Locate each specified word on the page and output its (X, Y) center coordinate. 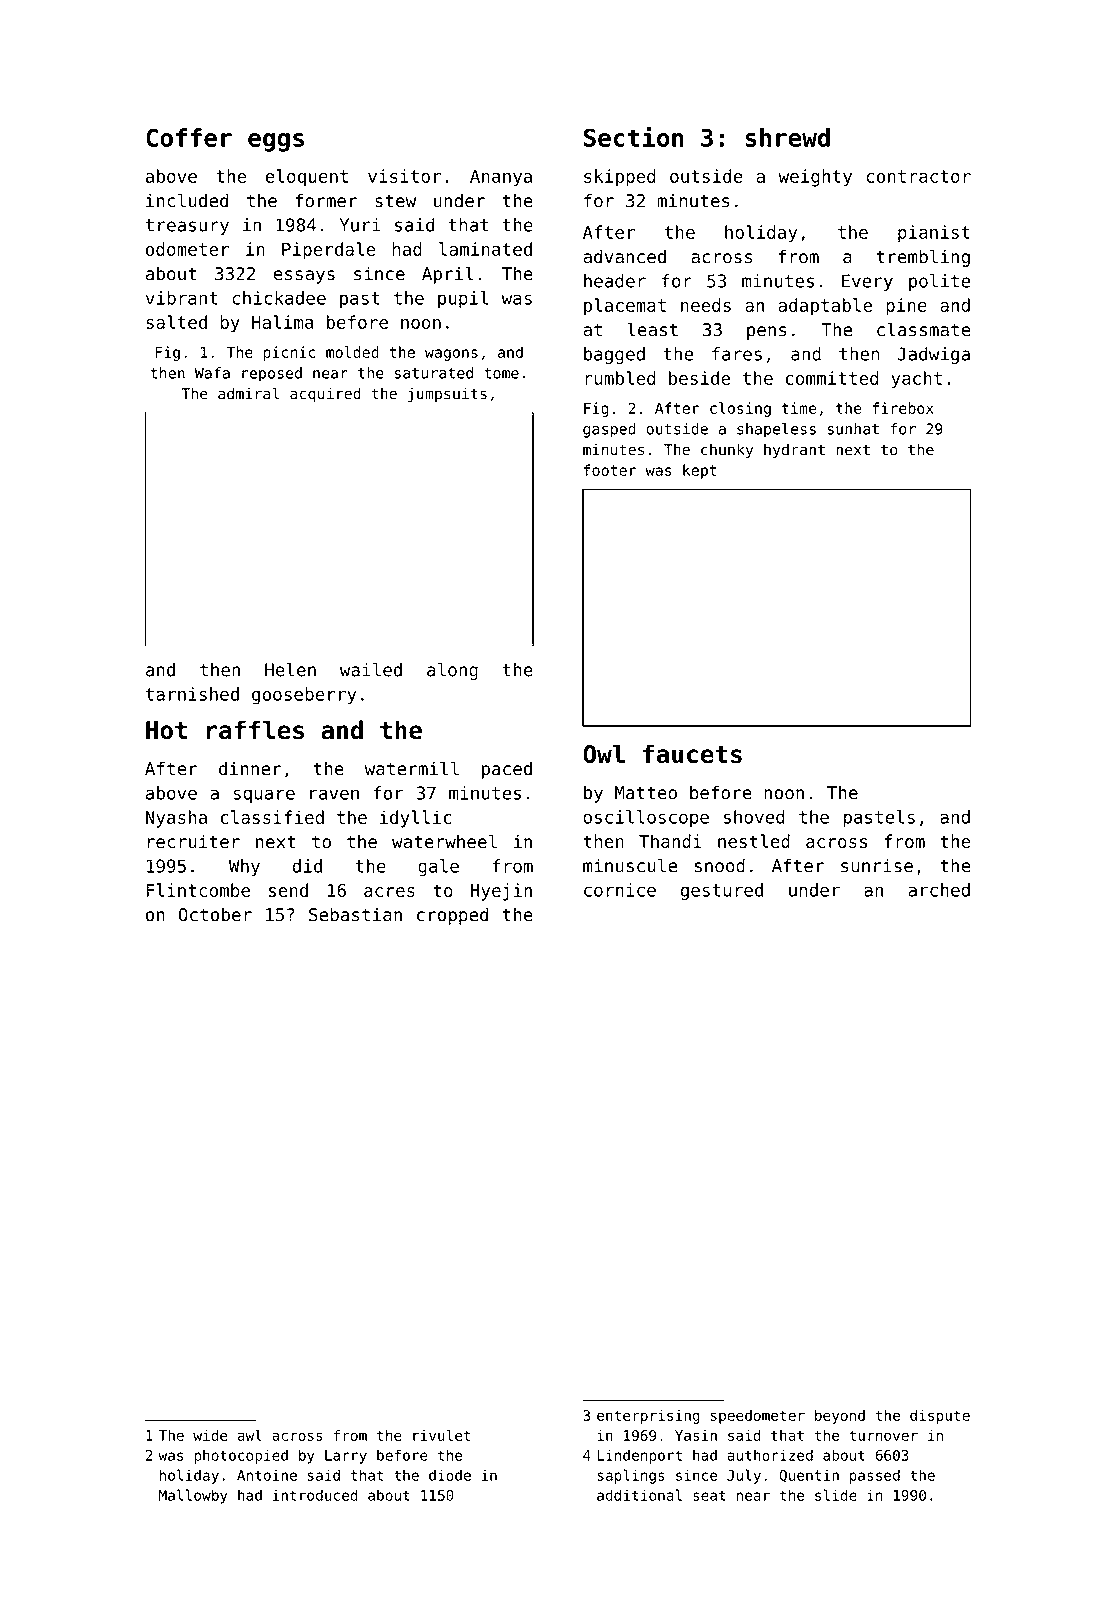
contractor (918, 176)
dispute (940, 1417)
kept (700, 471)
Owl (604, 754)
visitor (404, 176)
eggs (276, 142)
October (215, 914)
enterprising (648, 1417)
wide (210, 1435)
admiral (248, 393)
